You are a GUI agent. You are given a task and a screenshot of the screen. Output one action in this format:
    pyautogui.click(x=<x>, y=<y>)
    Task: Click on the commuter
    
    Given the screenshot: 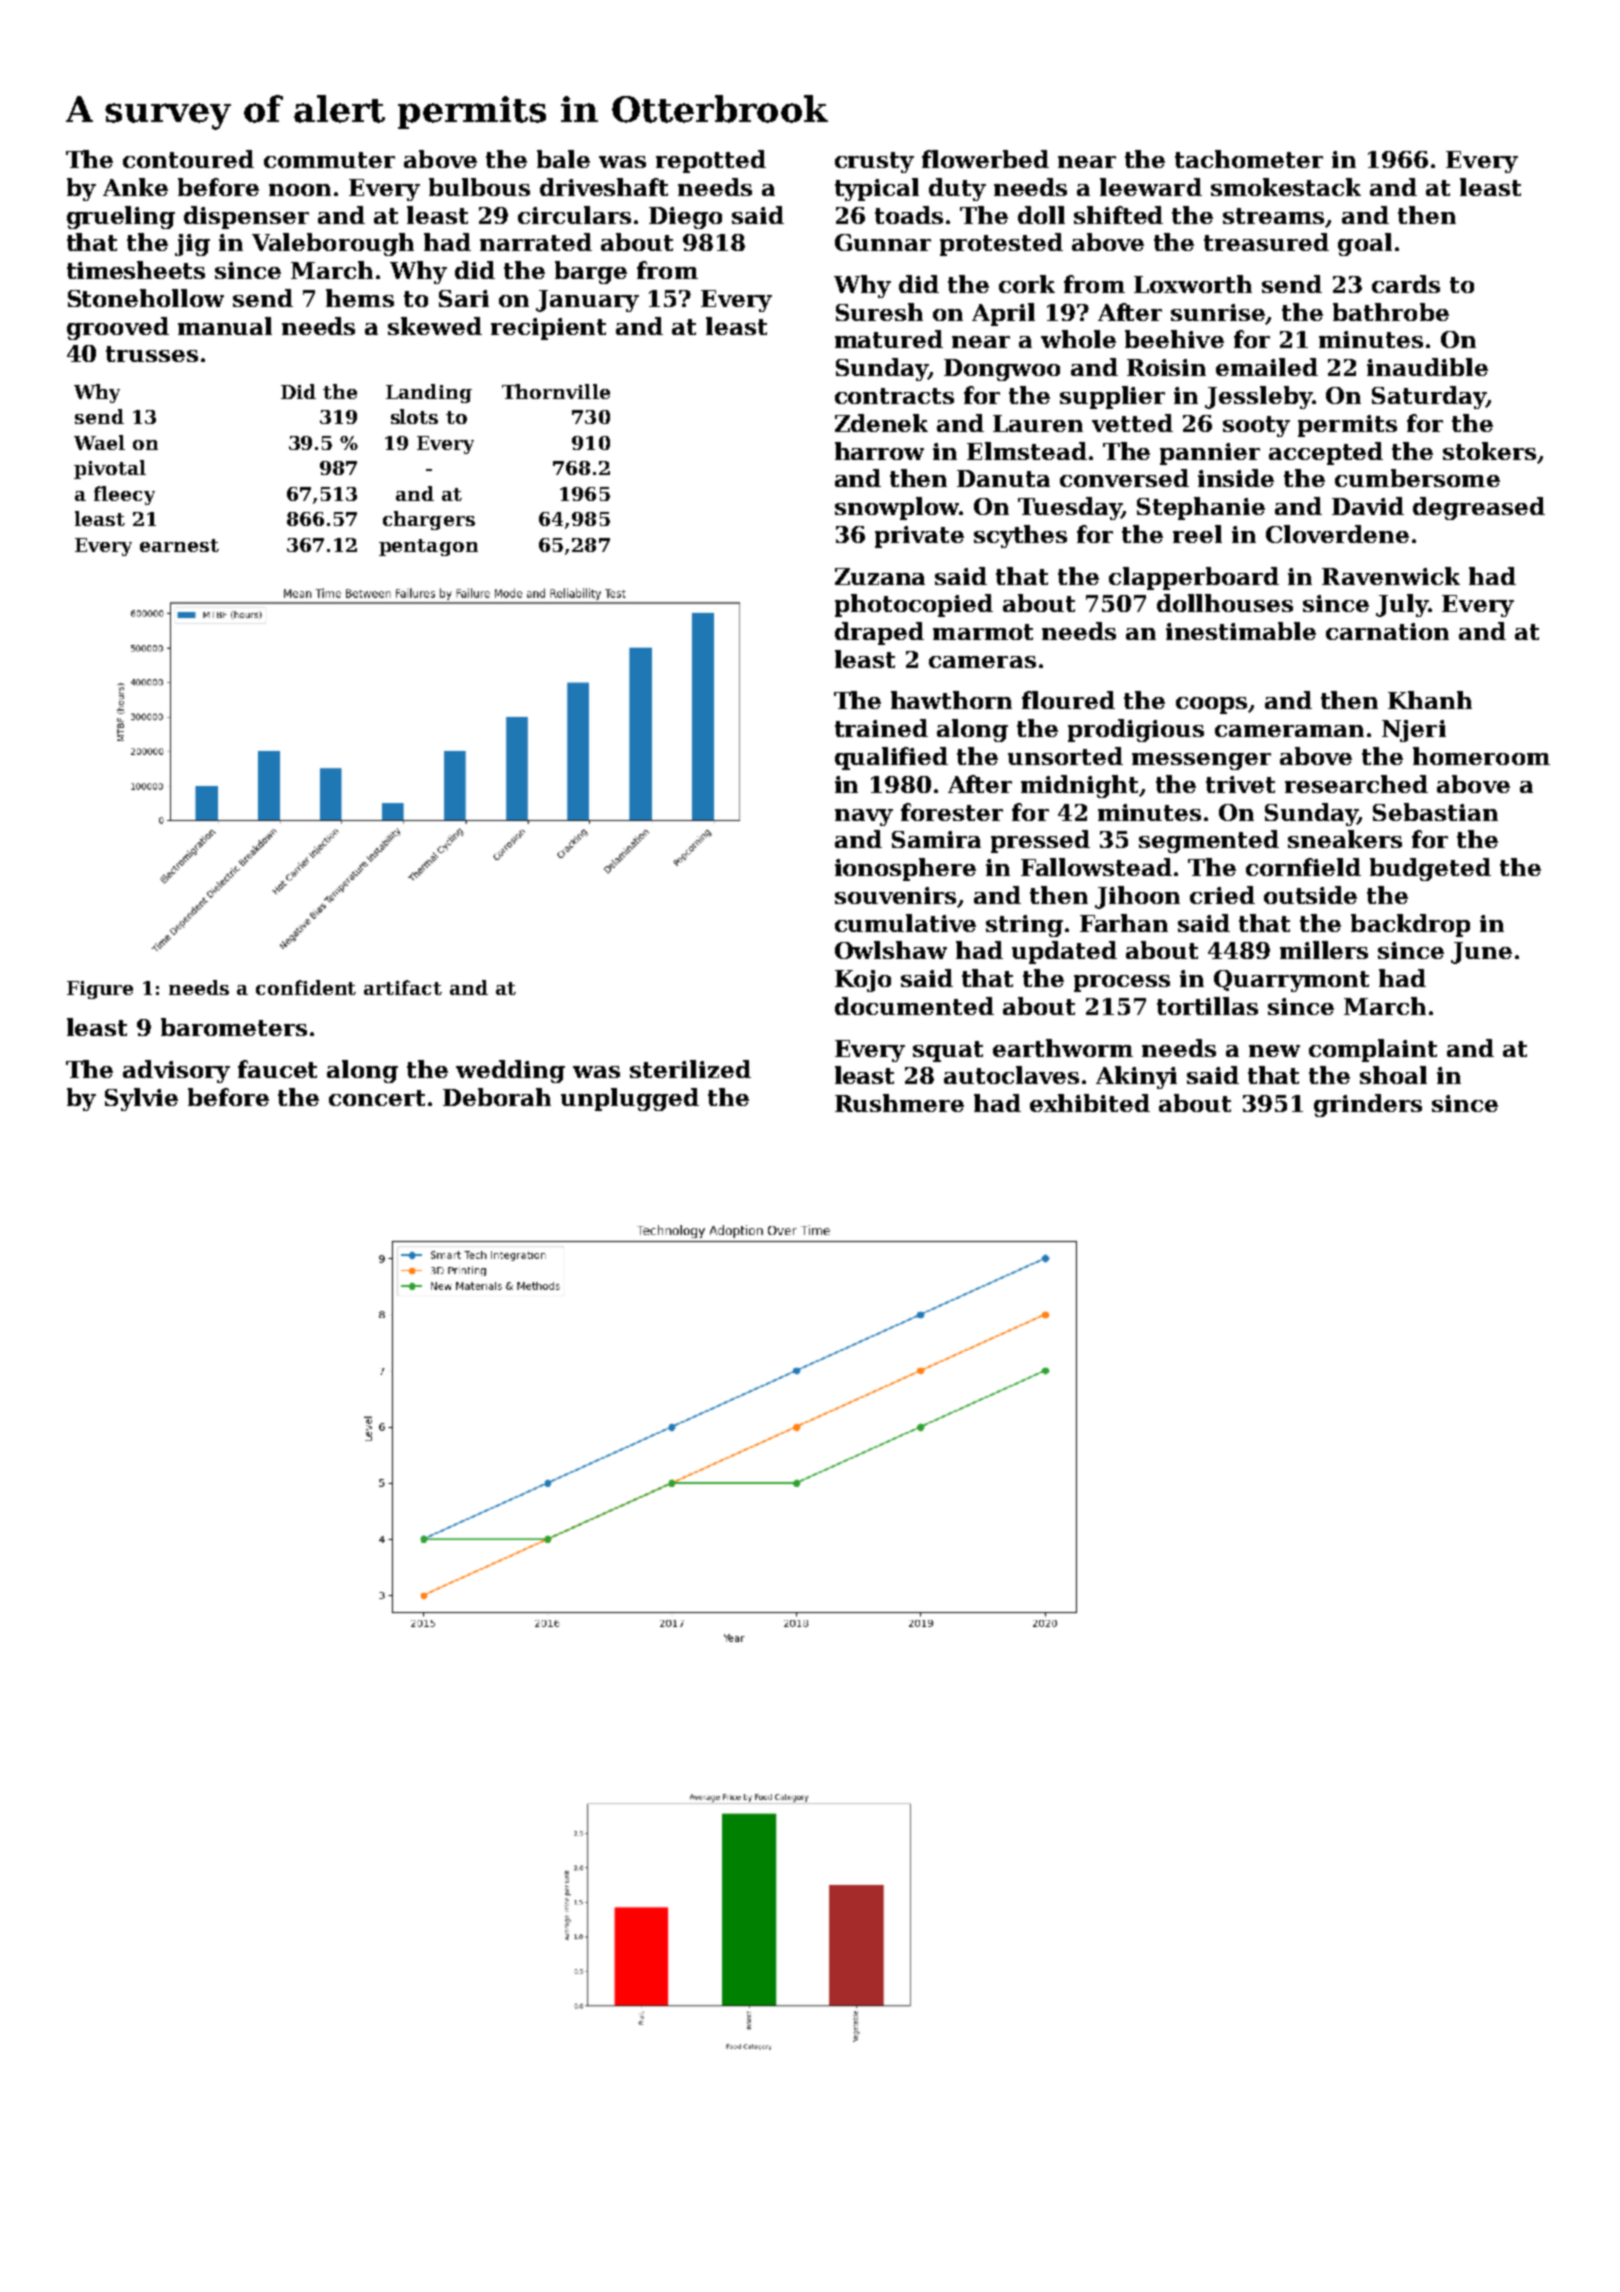 What is the action you would take?
    pyautogui.click(x=329, y=160)
